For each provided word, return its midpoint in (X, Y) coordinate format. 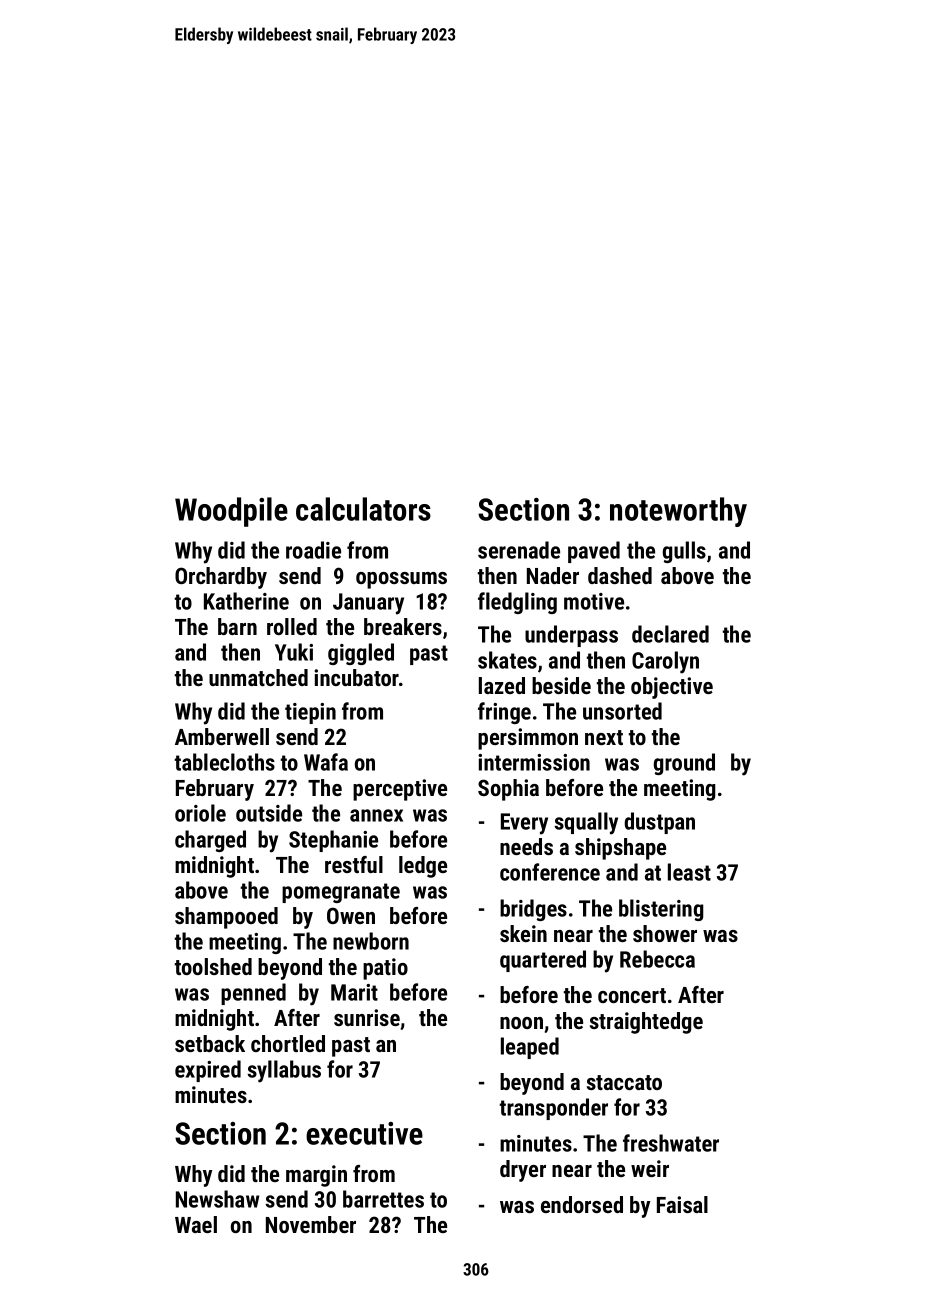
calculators (363, 509)
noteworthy (678, 512)
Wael (196, 1224)
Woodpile (231, 512)
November (311, 1224)
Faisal (682, 1204)
